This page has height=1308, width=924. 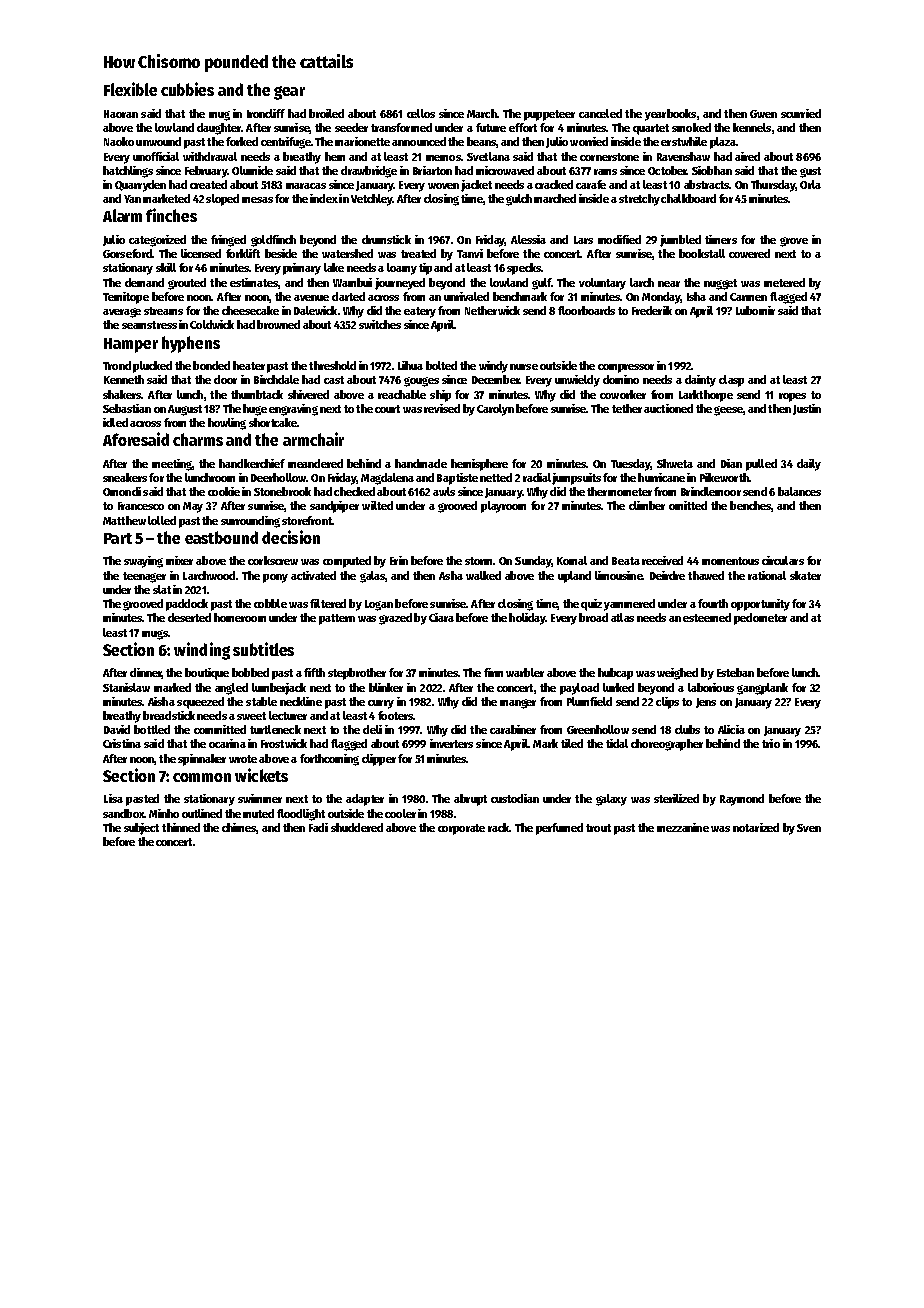 What do you see at coordinates (524, 269) in the page?
I see `specks` at bounding box center [524, 269].
